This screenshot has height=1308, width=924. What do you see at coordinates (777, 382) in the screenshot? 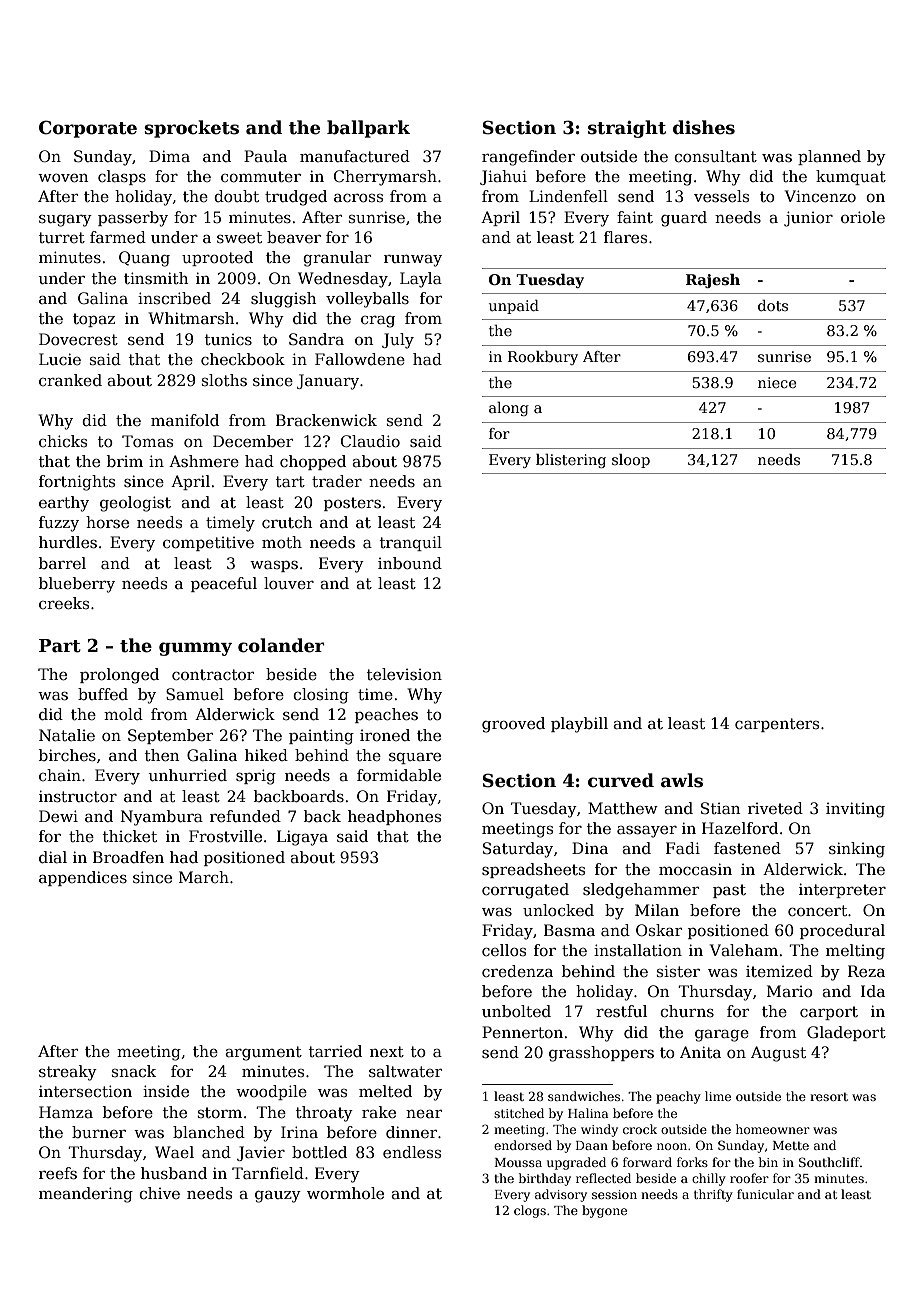
I see `niece` at bounding box center [777, 382].
